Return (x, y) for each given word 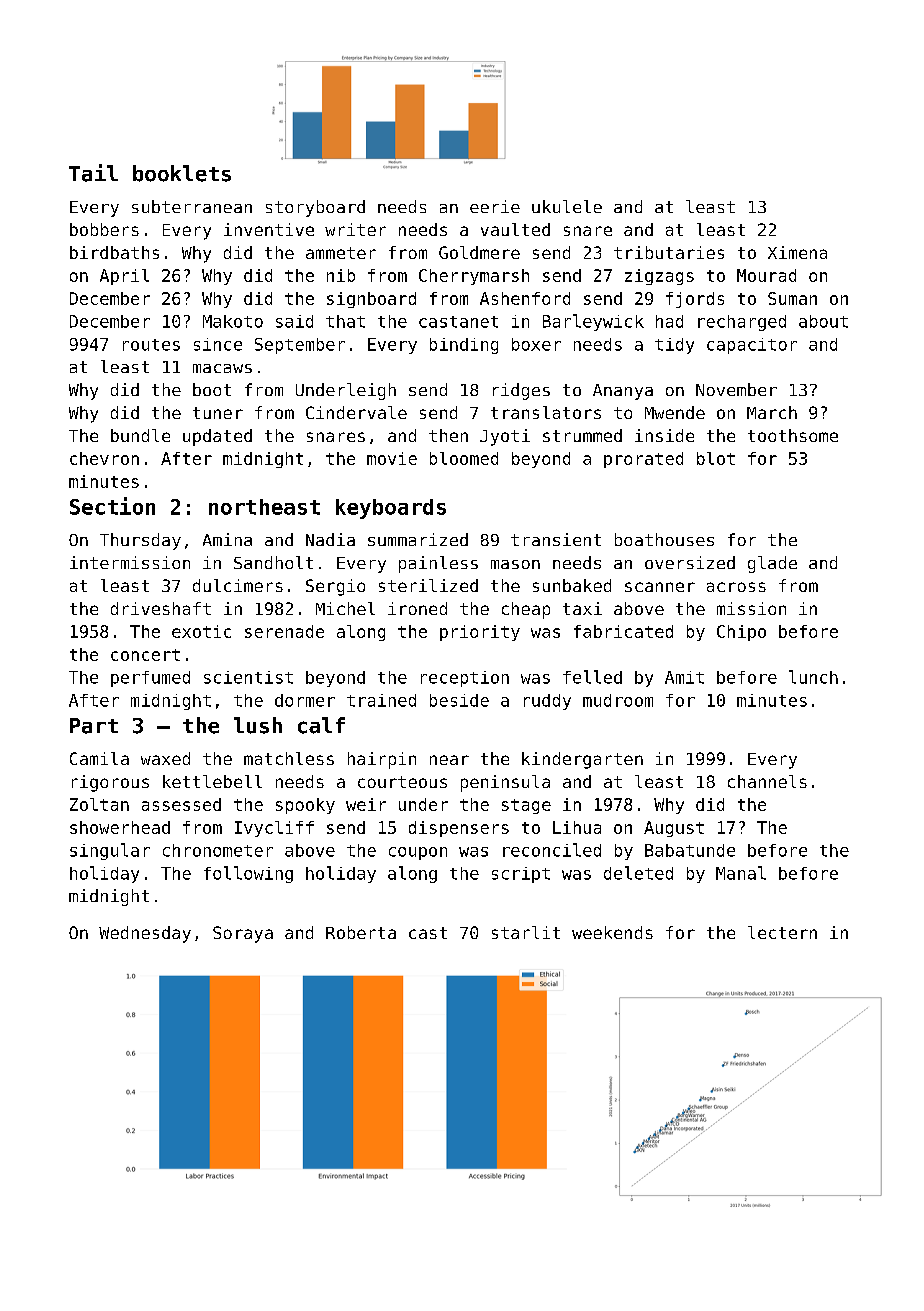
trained (381, 700)
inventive (269, 229)
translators (546, 412)
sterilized (428, 585)
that (345, 321)
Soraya (243, 934)
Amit (684, 677)
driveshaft (161, 608)
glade (772, 564)
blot (716, 458)
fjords (695, 300)
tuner (218, 413)
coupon (418, 853)
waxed (165, 758)
